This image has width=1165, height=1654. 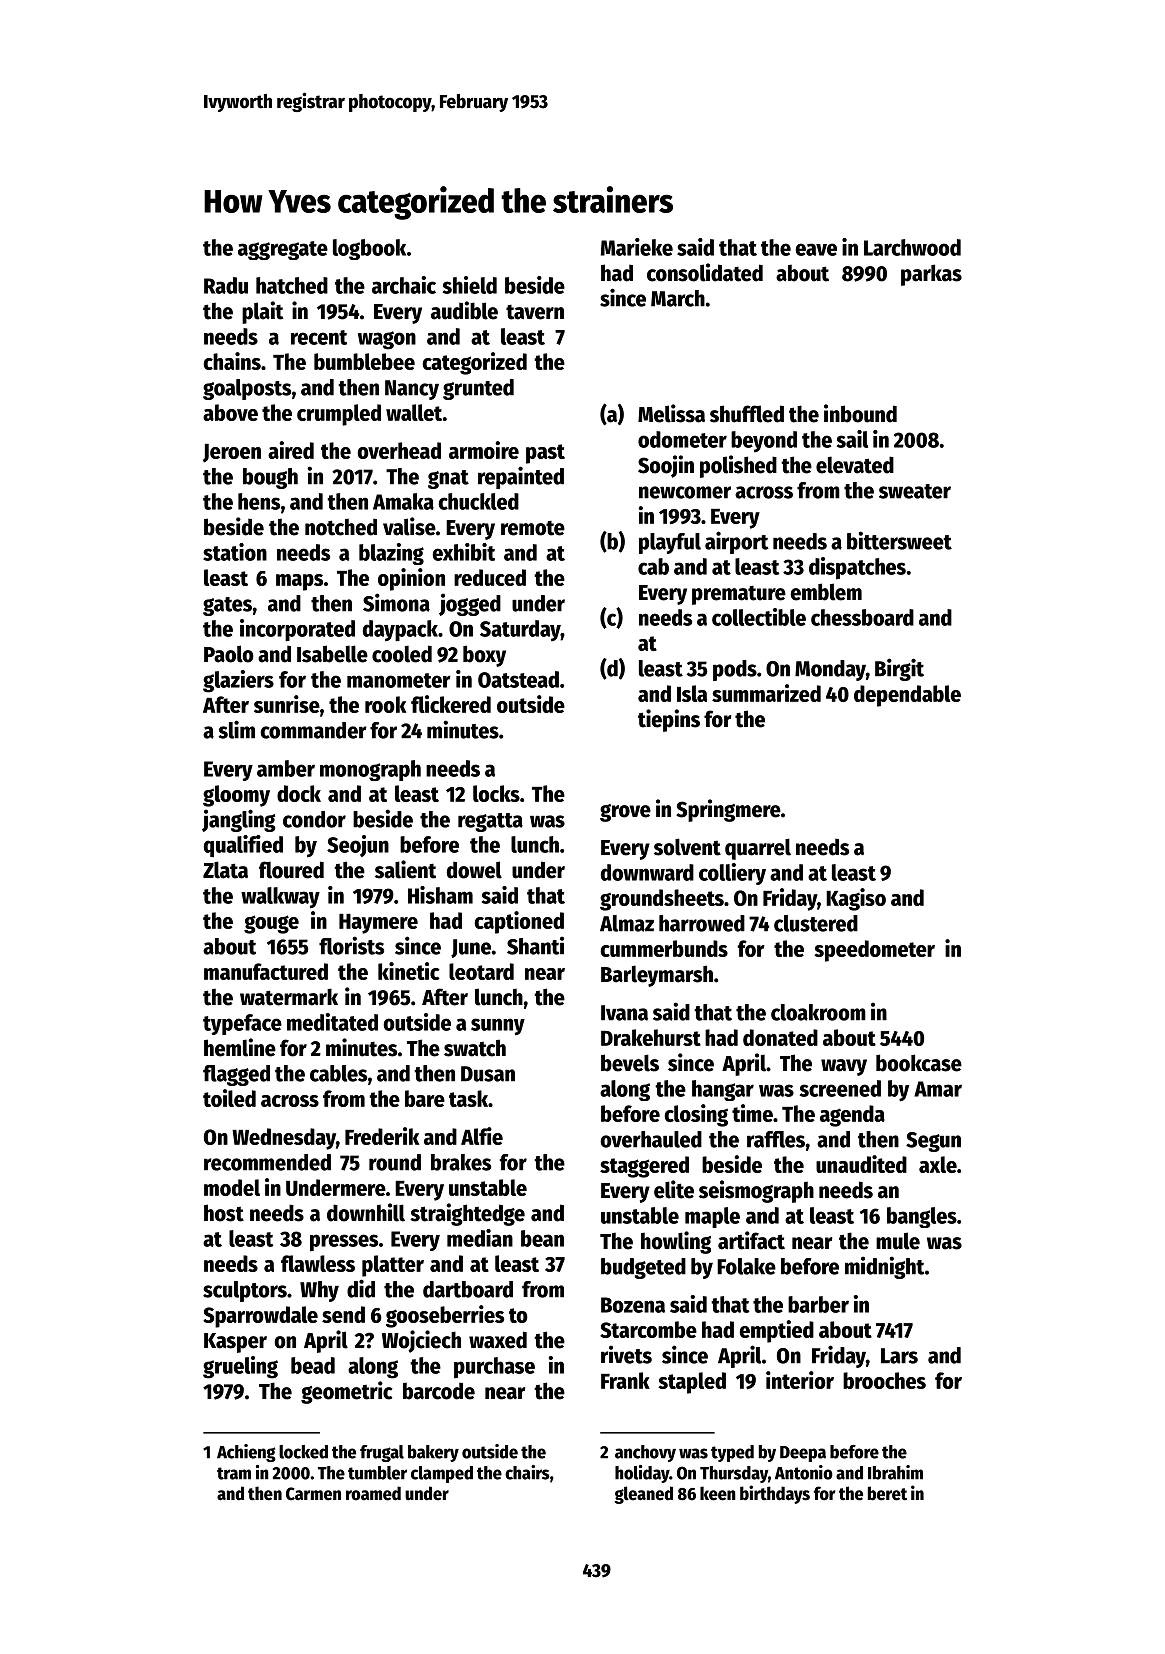 I want to click on aggregate, so click(x=283, y=250).
